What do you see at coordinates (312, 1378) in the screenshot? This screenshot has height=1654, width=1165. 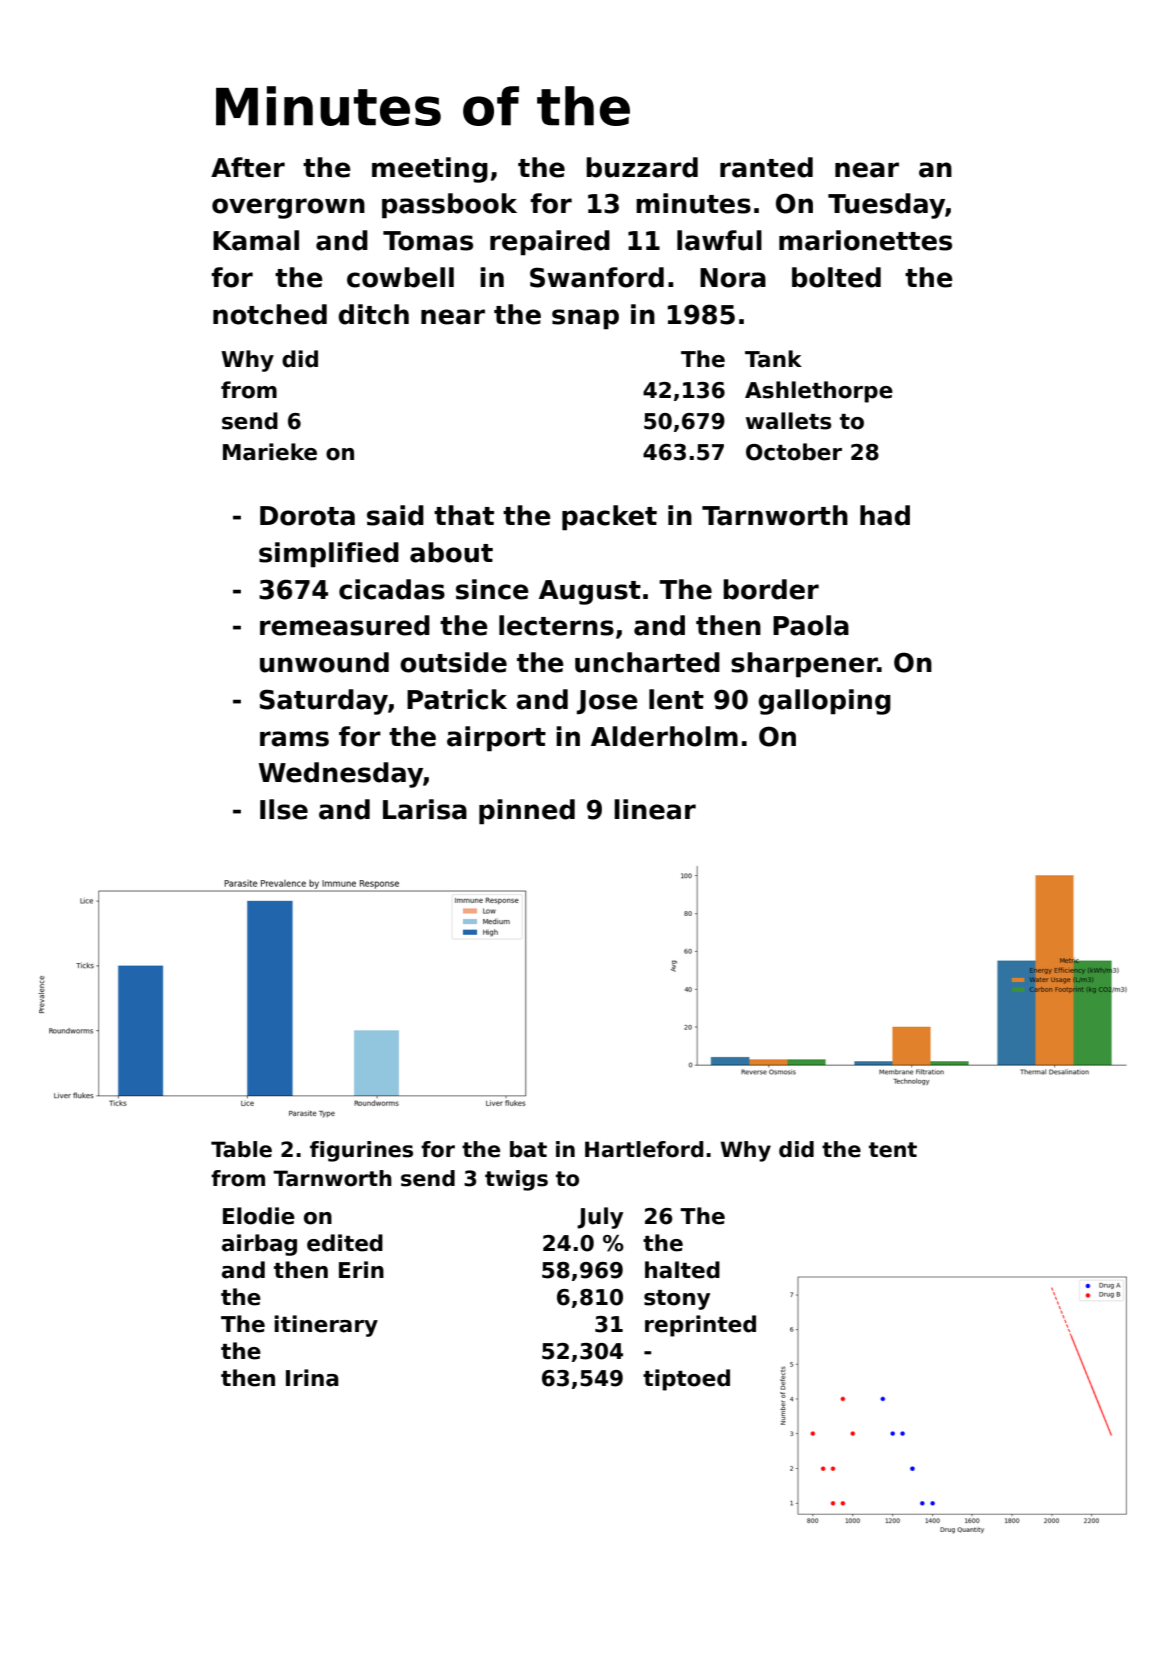 I see `Irina` at bounding box center [312, 1378].
